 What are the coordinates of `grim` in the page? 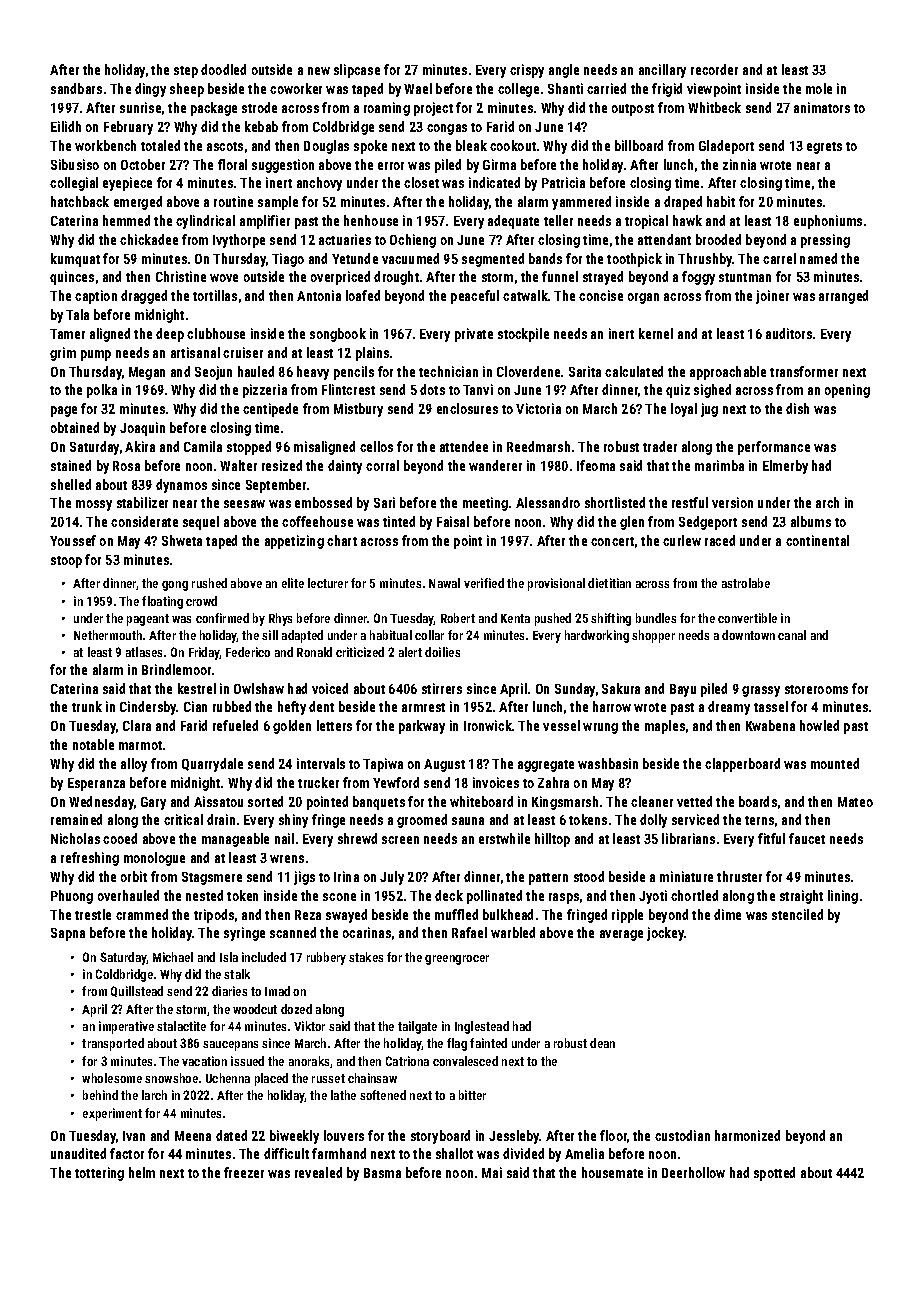 It's located at (63, 354).
